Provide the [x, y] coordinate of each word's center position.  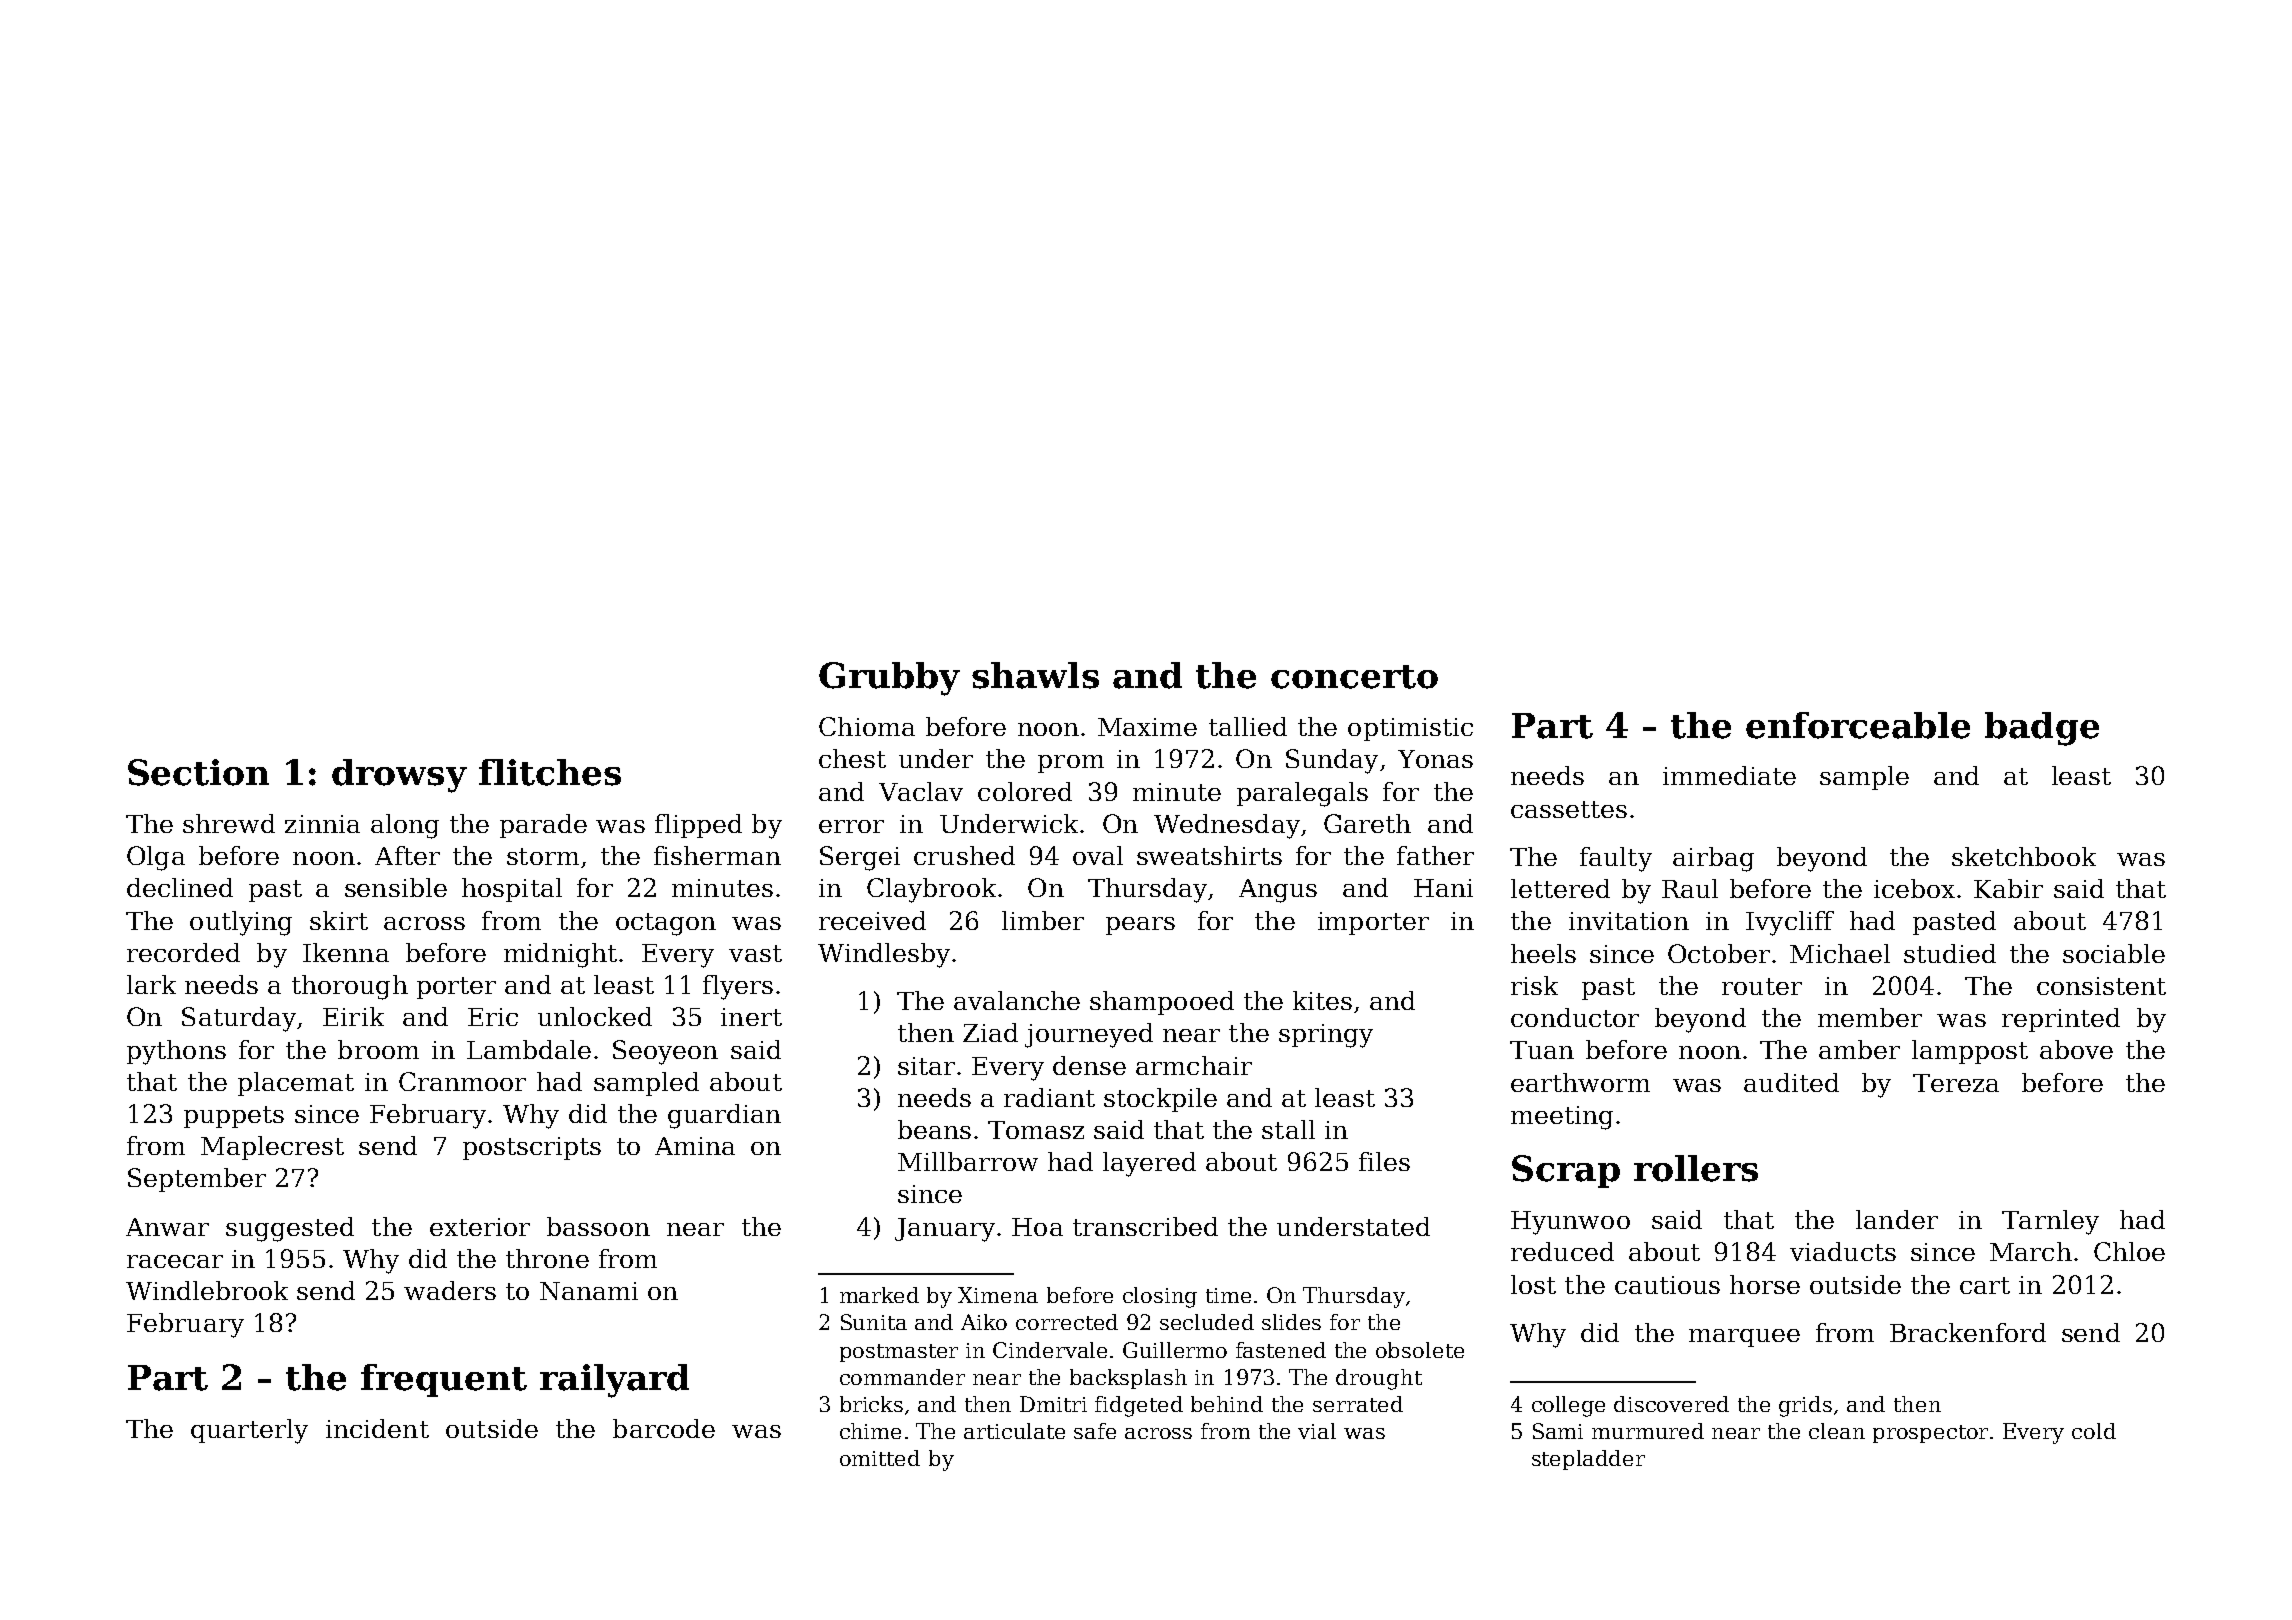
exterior [480, 1227]
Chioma [867, 726]
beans [934, 1129]
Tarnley [2050, 1222]
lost [1533, 1284]
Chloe [2129, 1251]
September [197, 1180]
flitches [550, 772]
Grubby [889, 679]
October [1719, 953]
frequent [444, 1380]
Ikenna [346, 952]
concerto [1354, 677]
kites [1322, 1000]
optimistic [1410, 729]
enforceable [1858, 725]
